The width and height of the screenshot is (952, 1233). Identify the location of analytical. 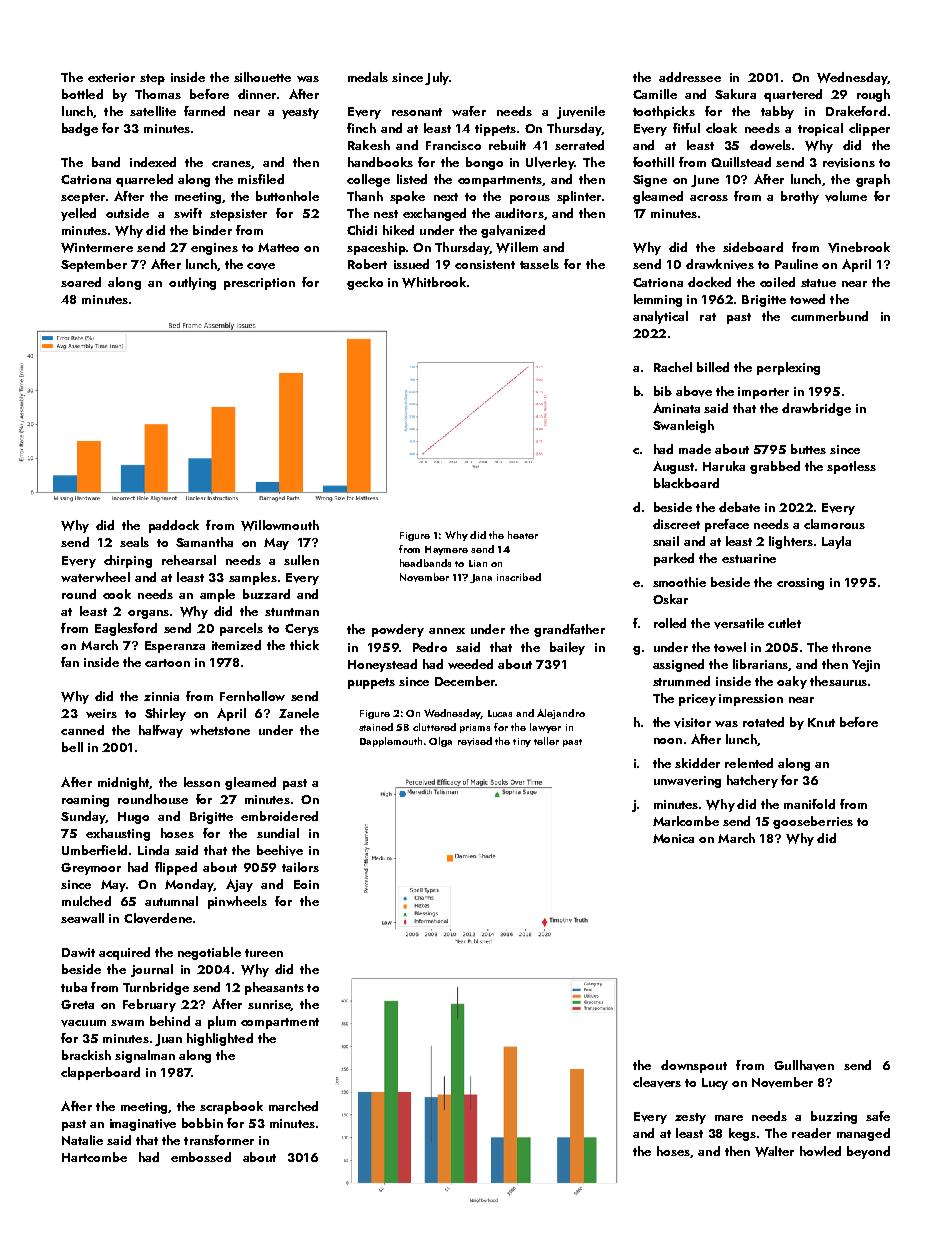
(660, 317).
